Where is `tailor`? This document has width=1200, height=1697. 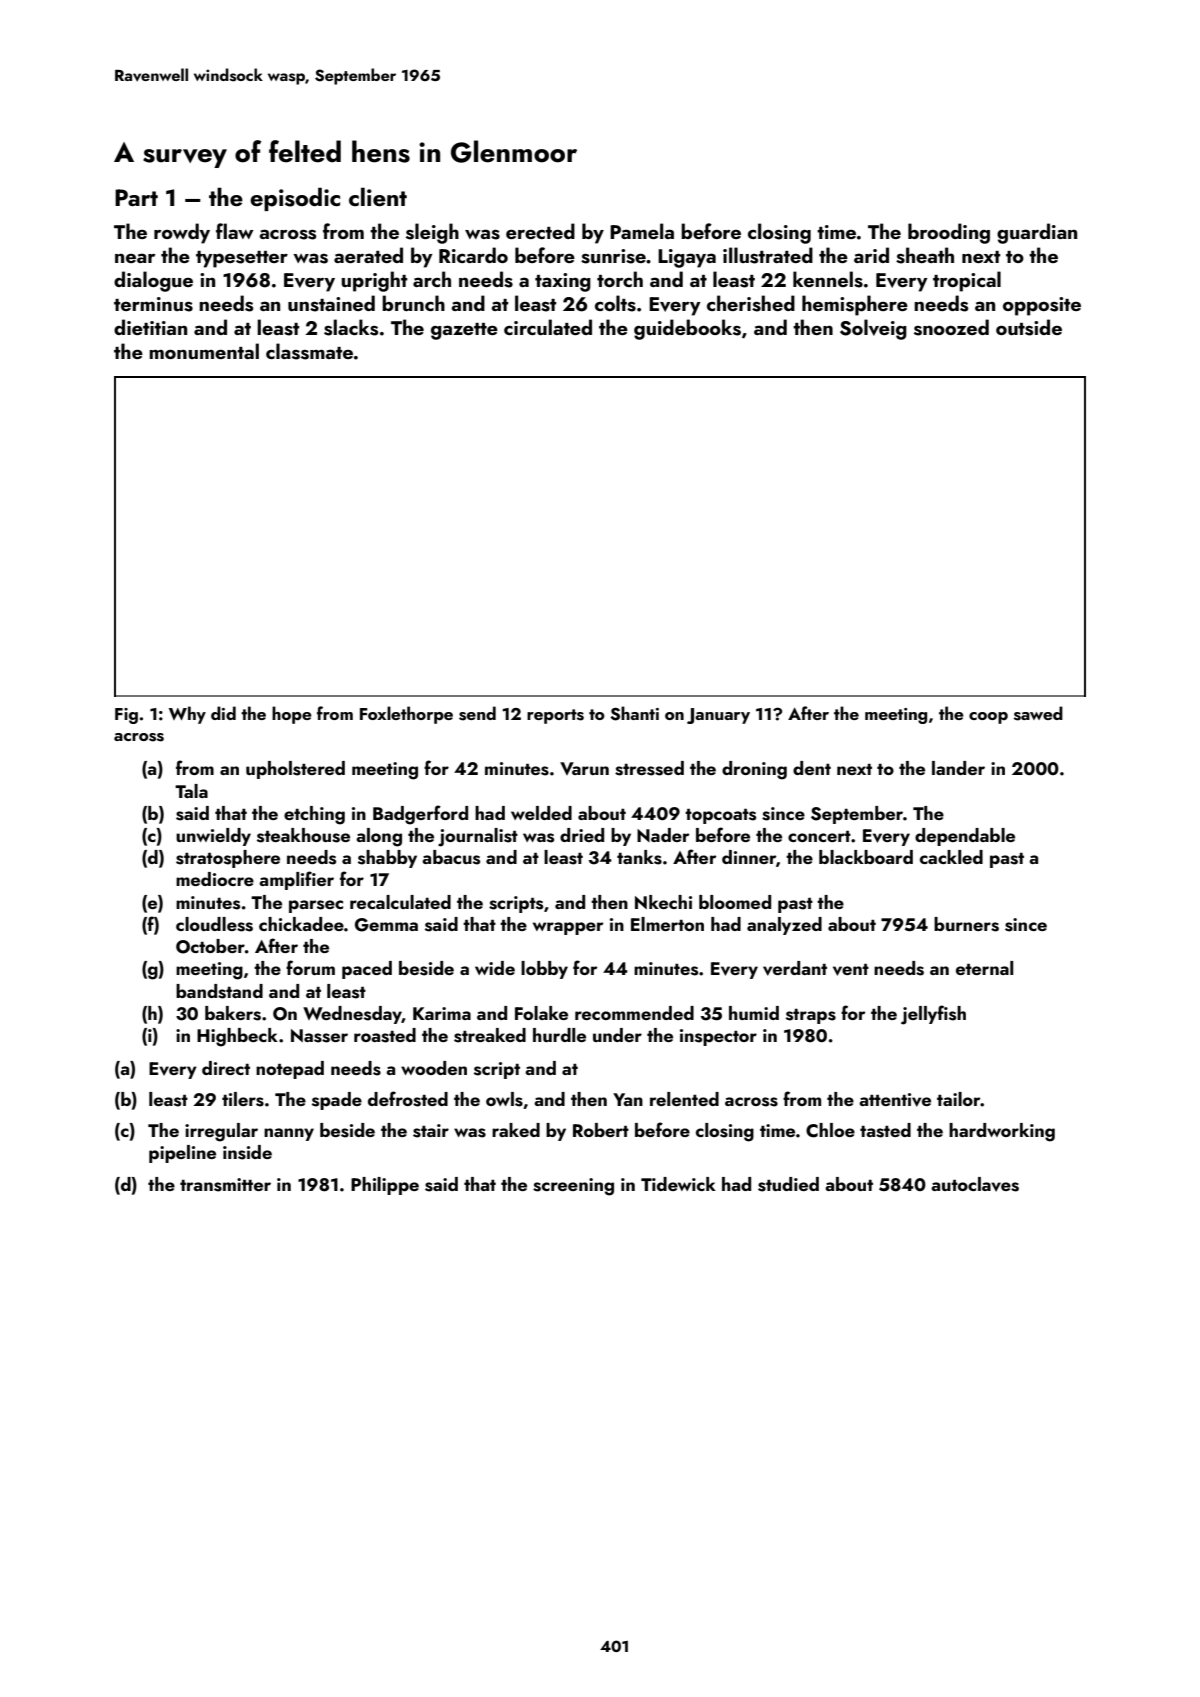 tailor is located at coordinates (959, 1099).
